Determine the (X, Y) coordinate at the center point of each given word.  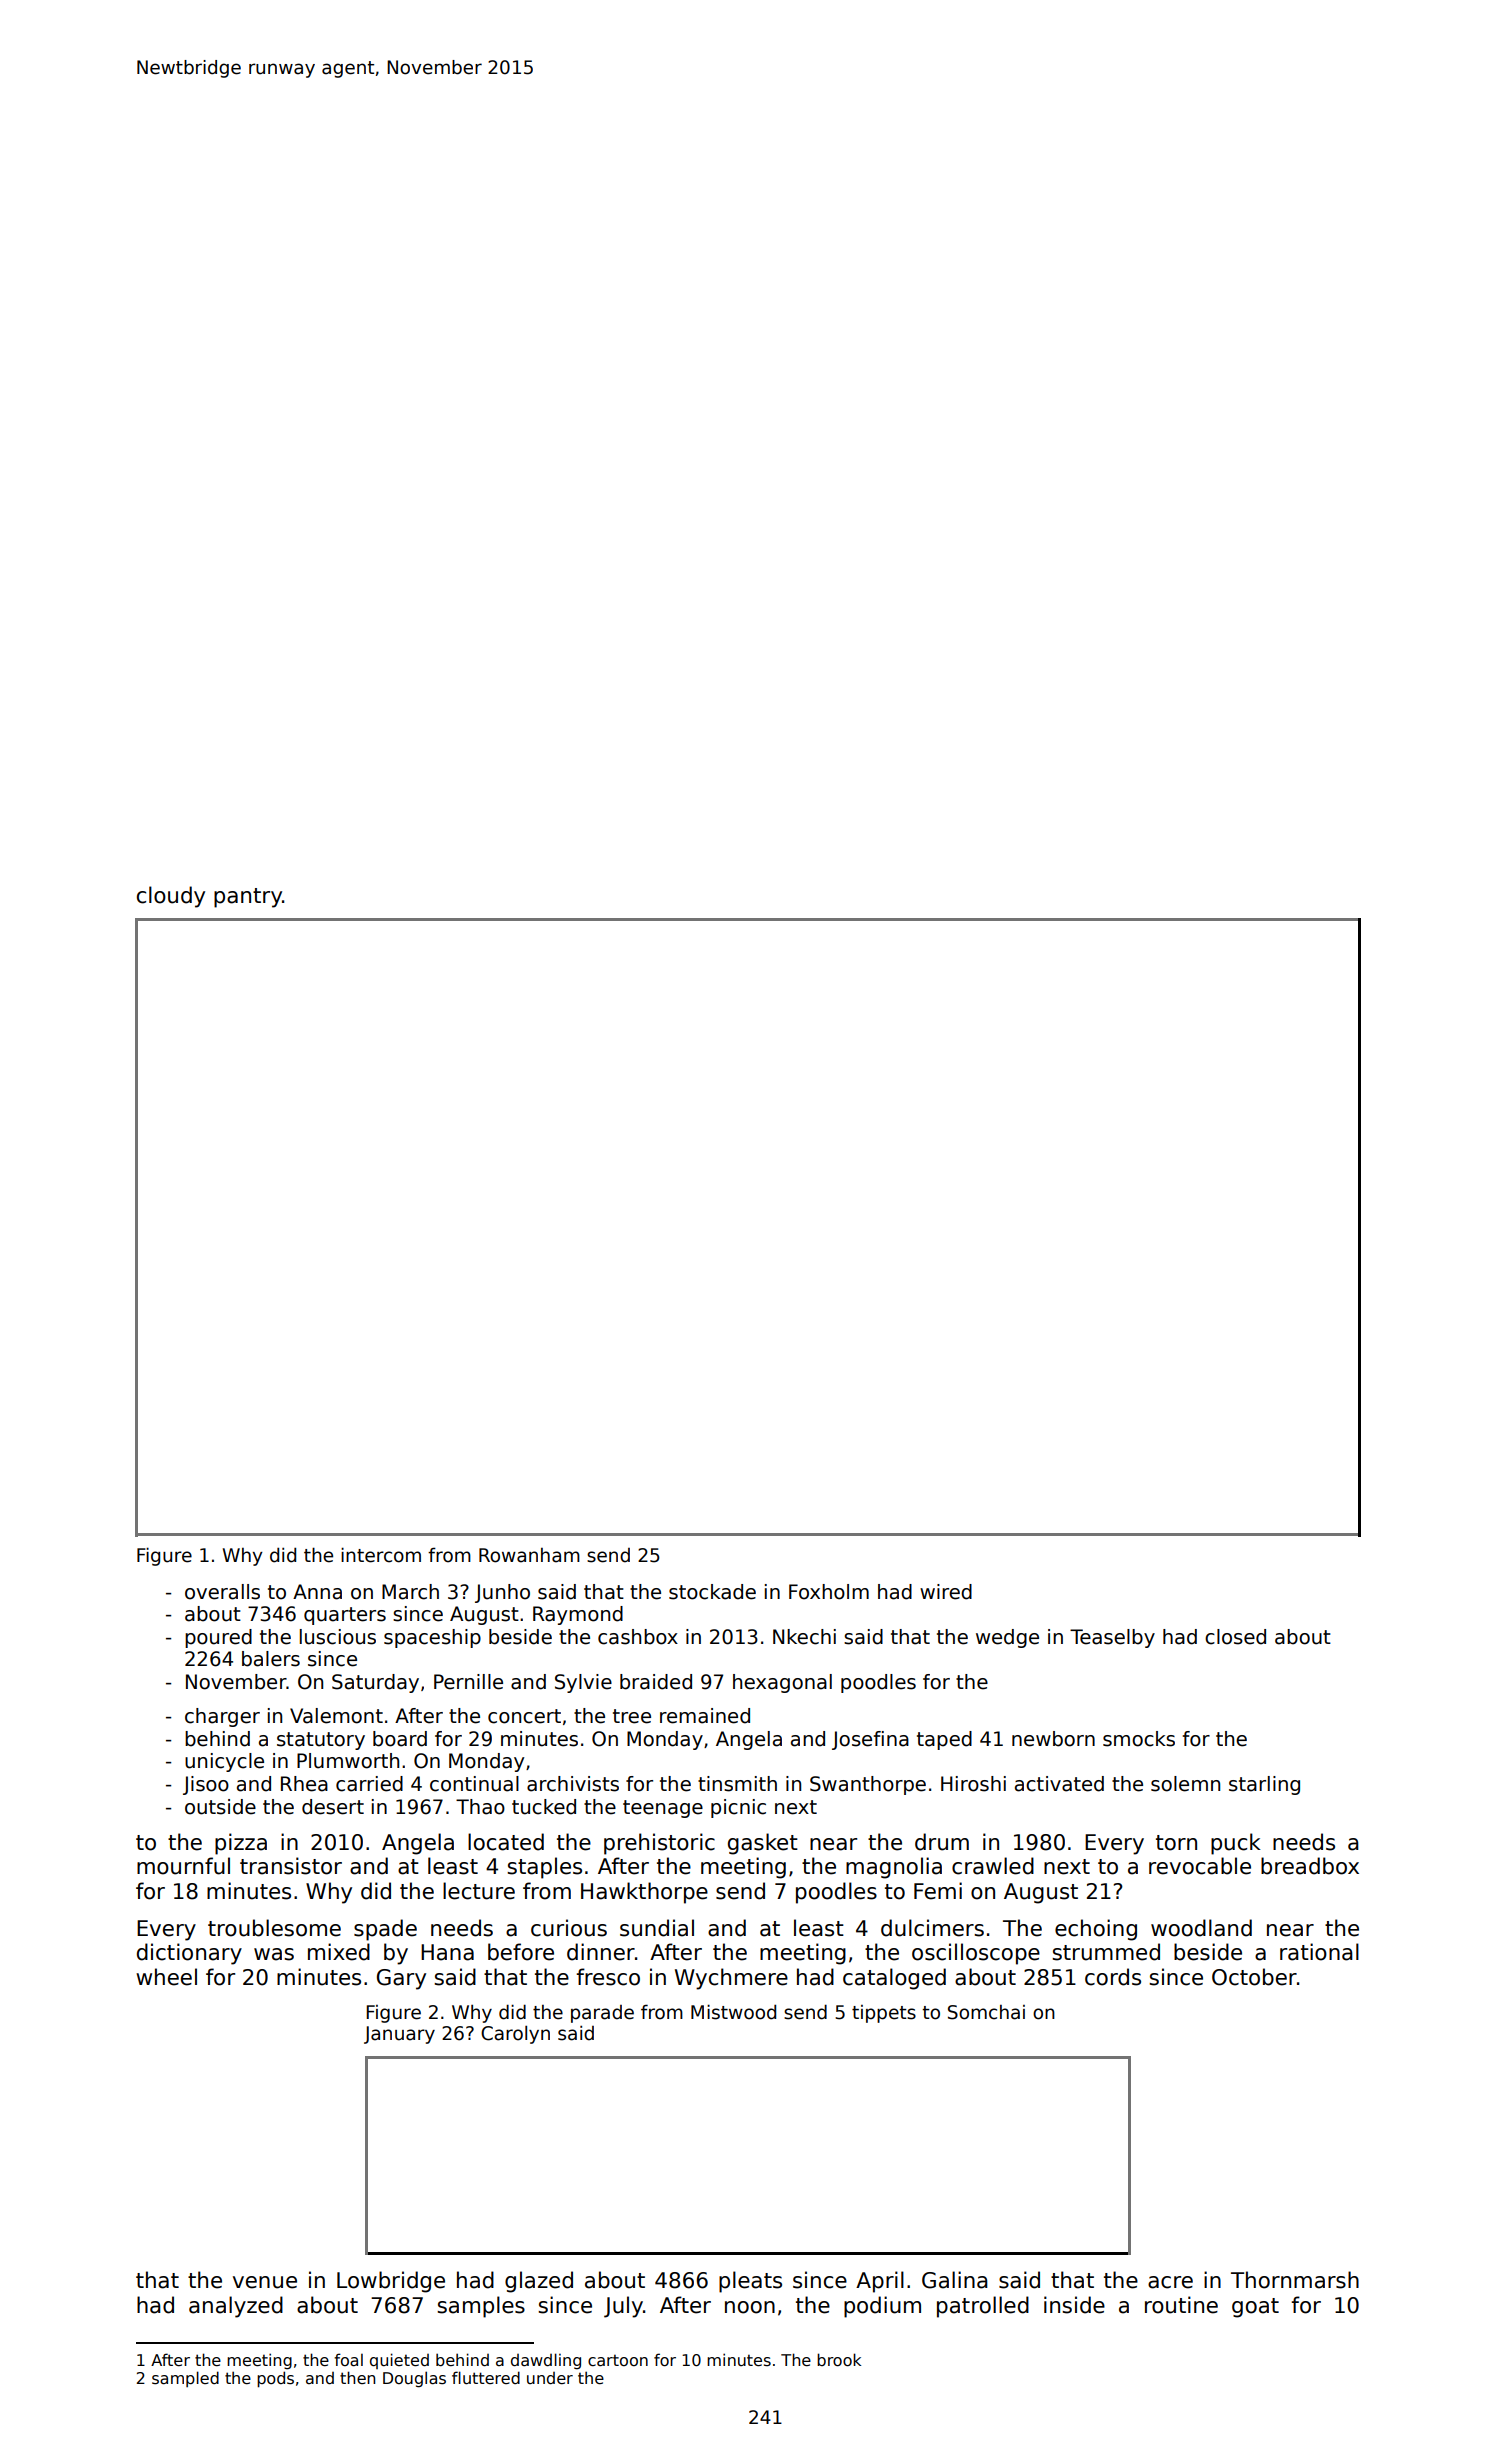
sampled (185, 2379)
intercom (381, 1555)
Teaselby (1112, 1638)
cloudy (171, 897)
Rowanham (529, 1555)
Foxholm (829, 1592)
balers (271, 1659)
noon (750, 2307)
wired (946, 1592)
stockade (712, 1592)
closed (1235, 1637)
